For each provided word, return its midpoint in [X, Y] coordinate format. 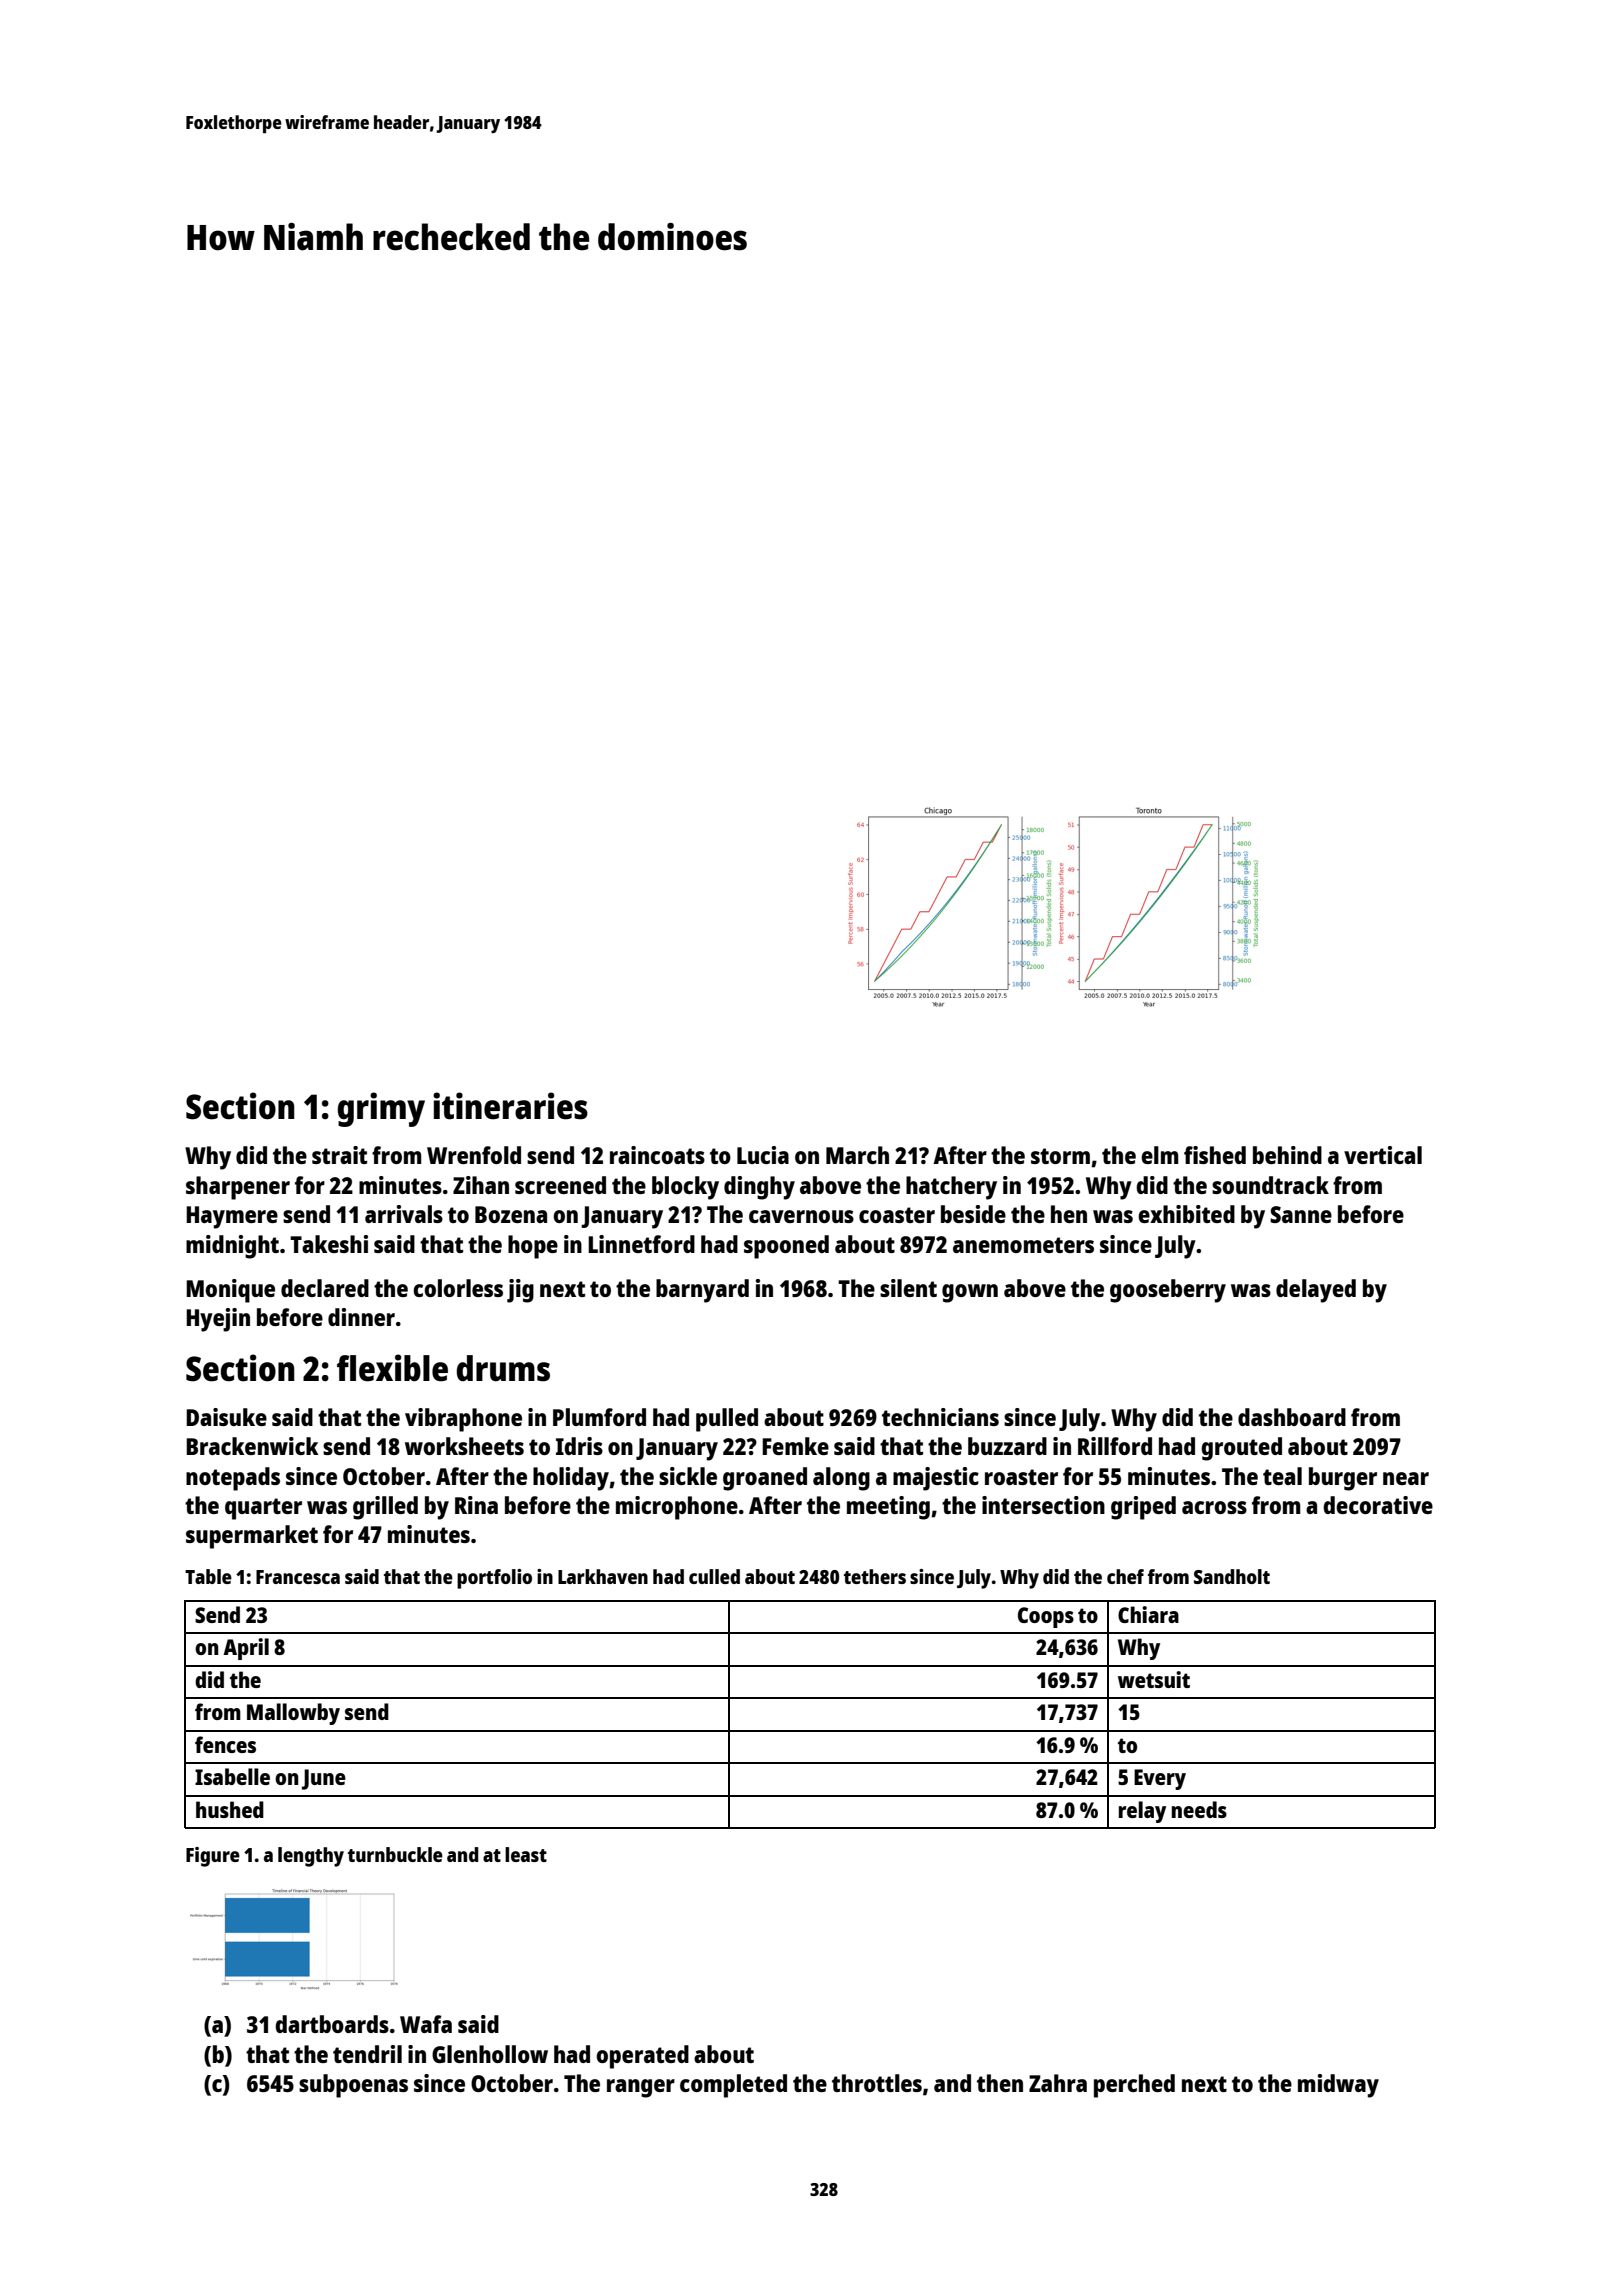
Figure [213, 1857]
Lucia [763, 1155]
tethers [875, 1576]
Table [208, 1576]
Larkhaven [603, 1576]
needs [1199, 1809]
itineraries [510, 1106]
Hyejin [218, 1320]
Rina [476, 1505]
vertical [1383, 1155]
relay [1142, 1812]
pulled [727, 1420]
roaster [1021, 1477]
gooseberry [1168, 1291]
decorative [1378, 1505]
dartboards [332, 2024]
